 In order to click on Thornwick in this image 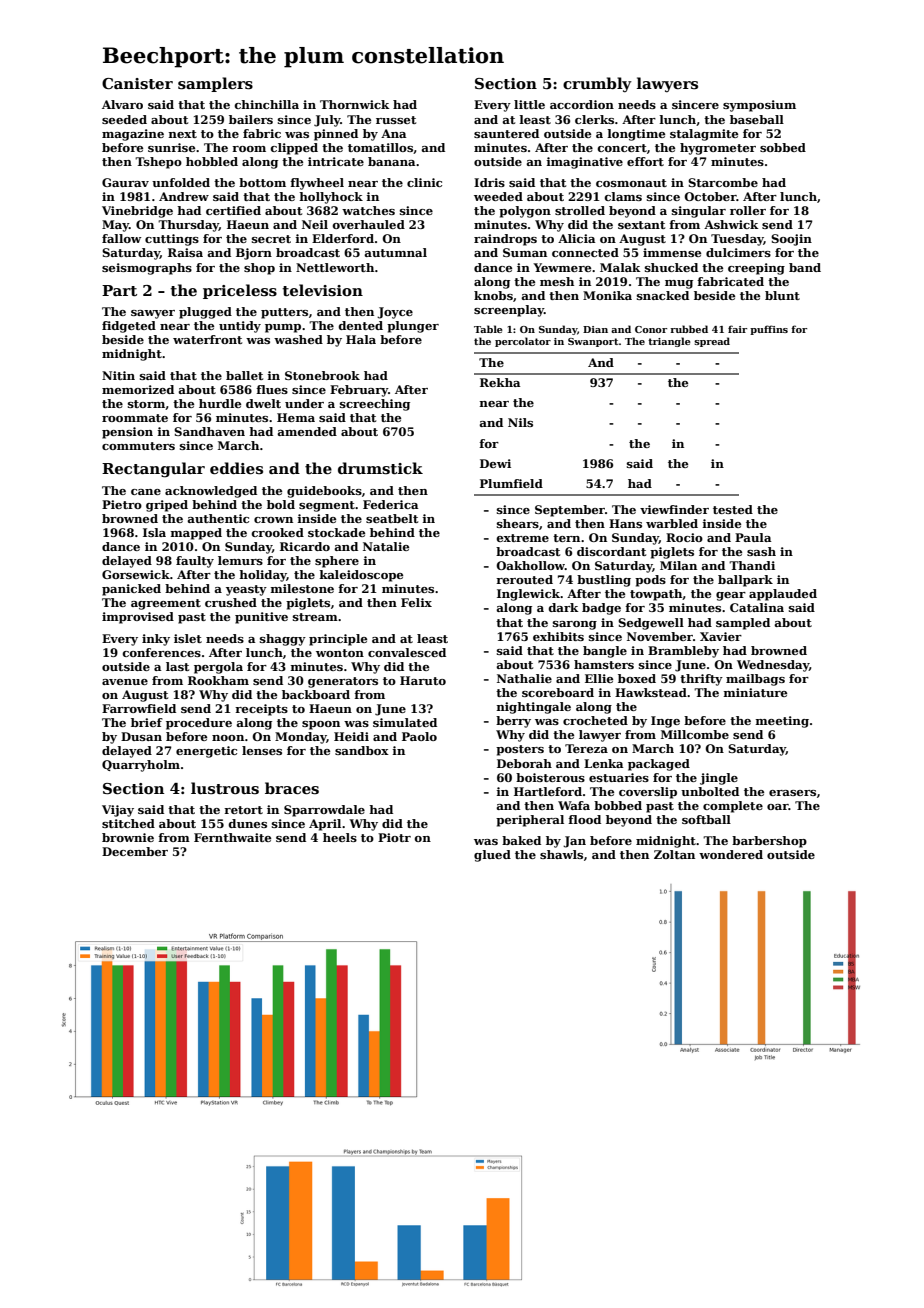, I will do `click(354, 104)`.
